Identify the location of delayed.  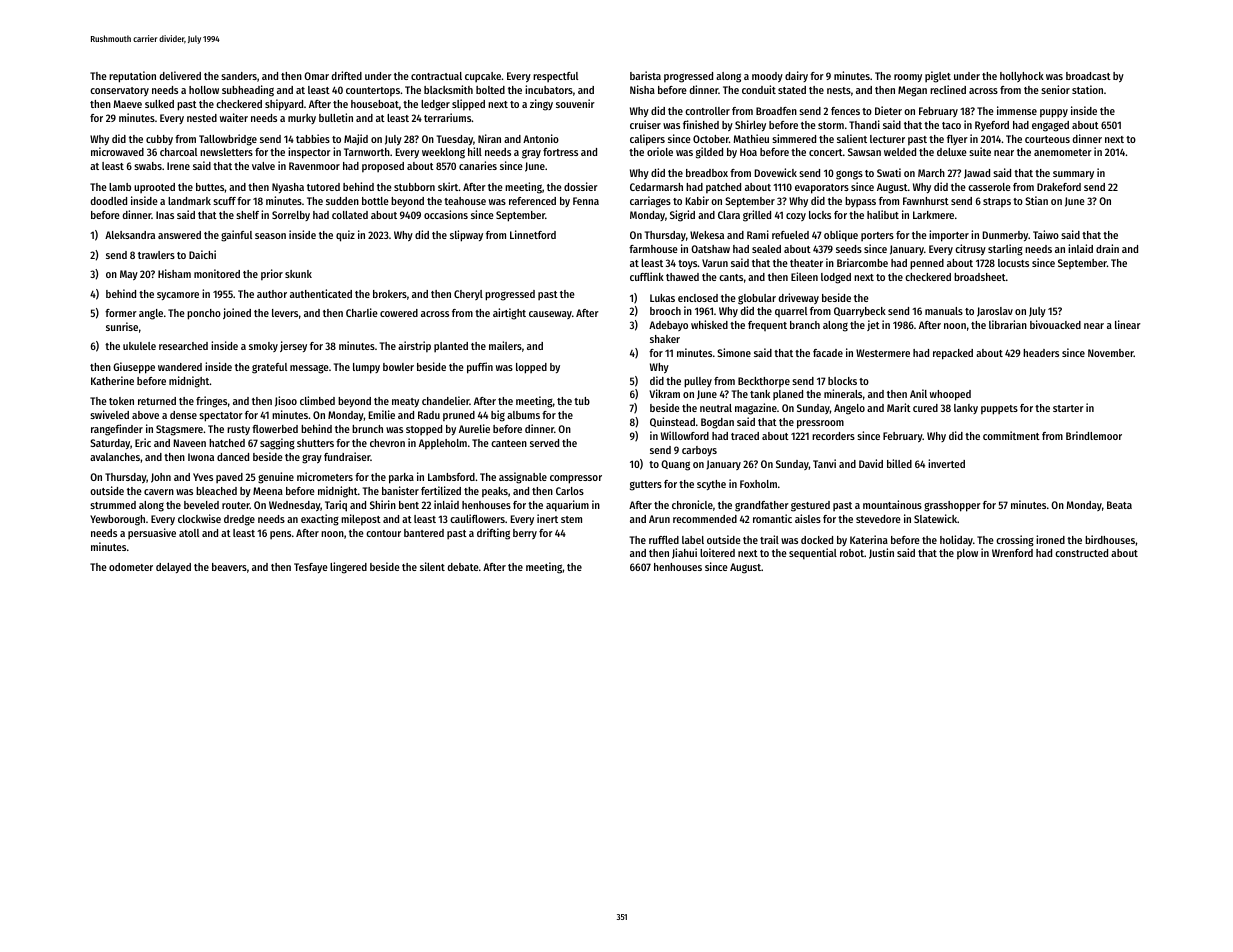
(173, 568).
